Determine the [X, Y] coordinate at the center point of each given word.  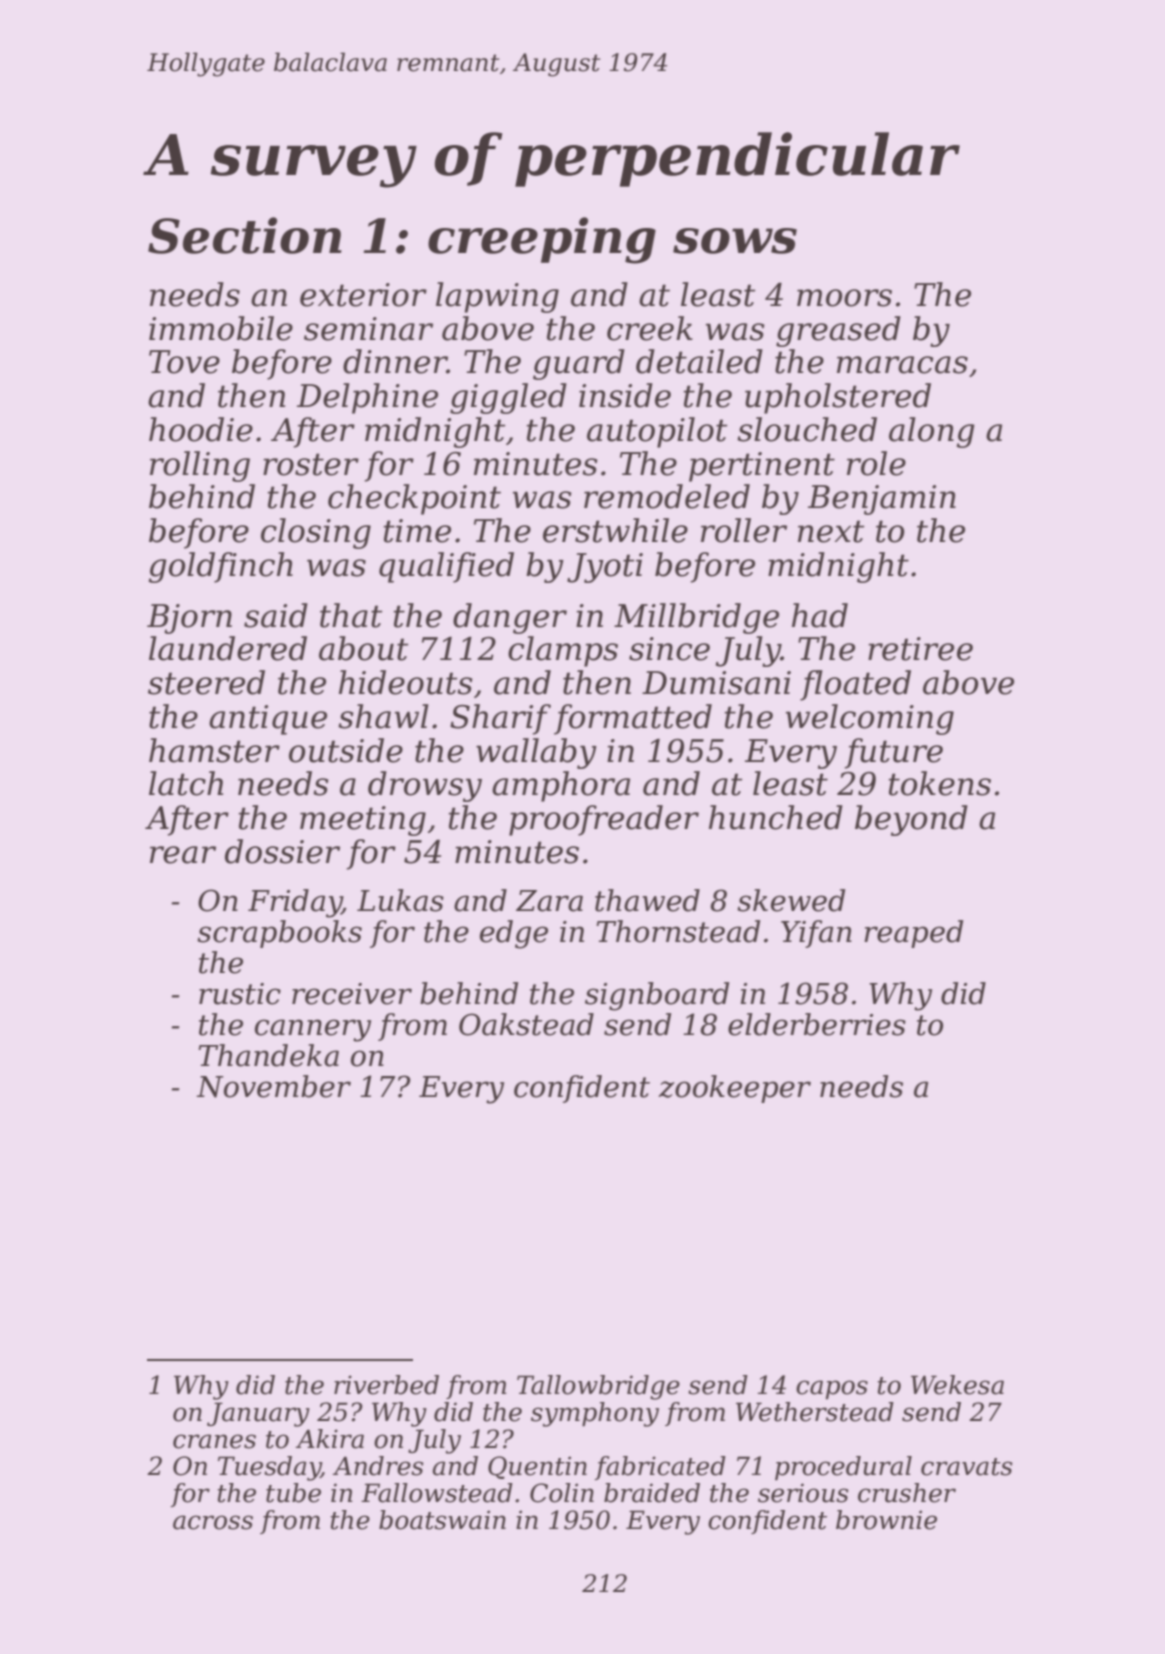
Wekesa [957, 1385]
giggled [508, 398]
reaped [913, 934]
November [273, 1086]
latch [186, 783]
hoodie [201, 429]
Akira [329, 1439]
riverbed [386, 1385]
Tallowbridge [598, 1387]
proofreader [604, 820]
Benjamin [882, 500]
